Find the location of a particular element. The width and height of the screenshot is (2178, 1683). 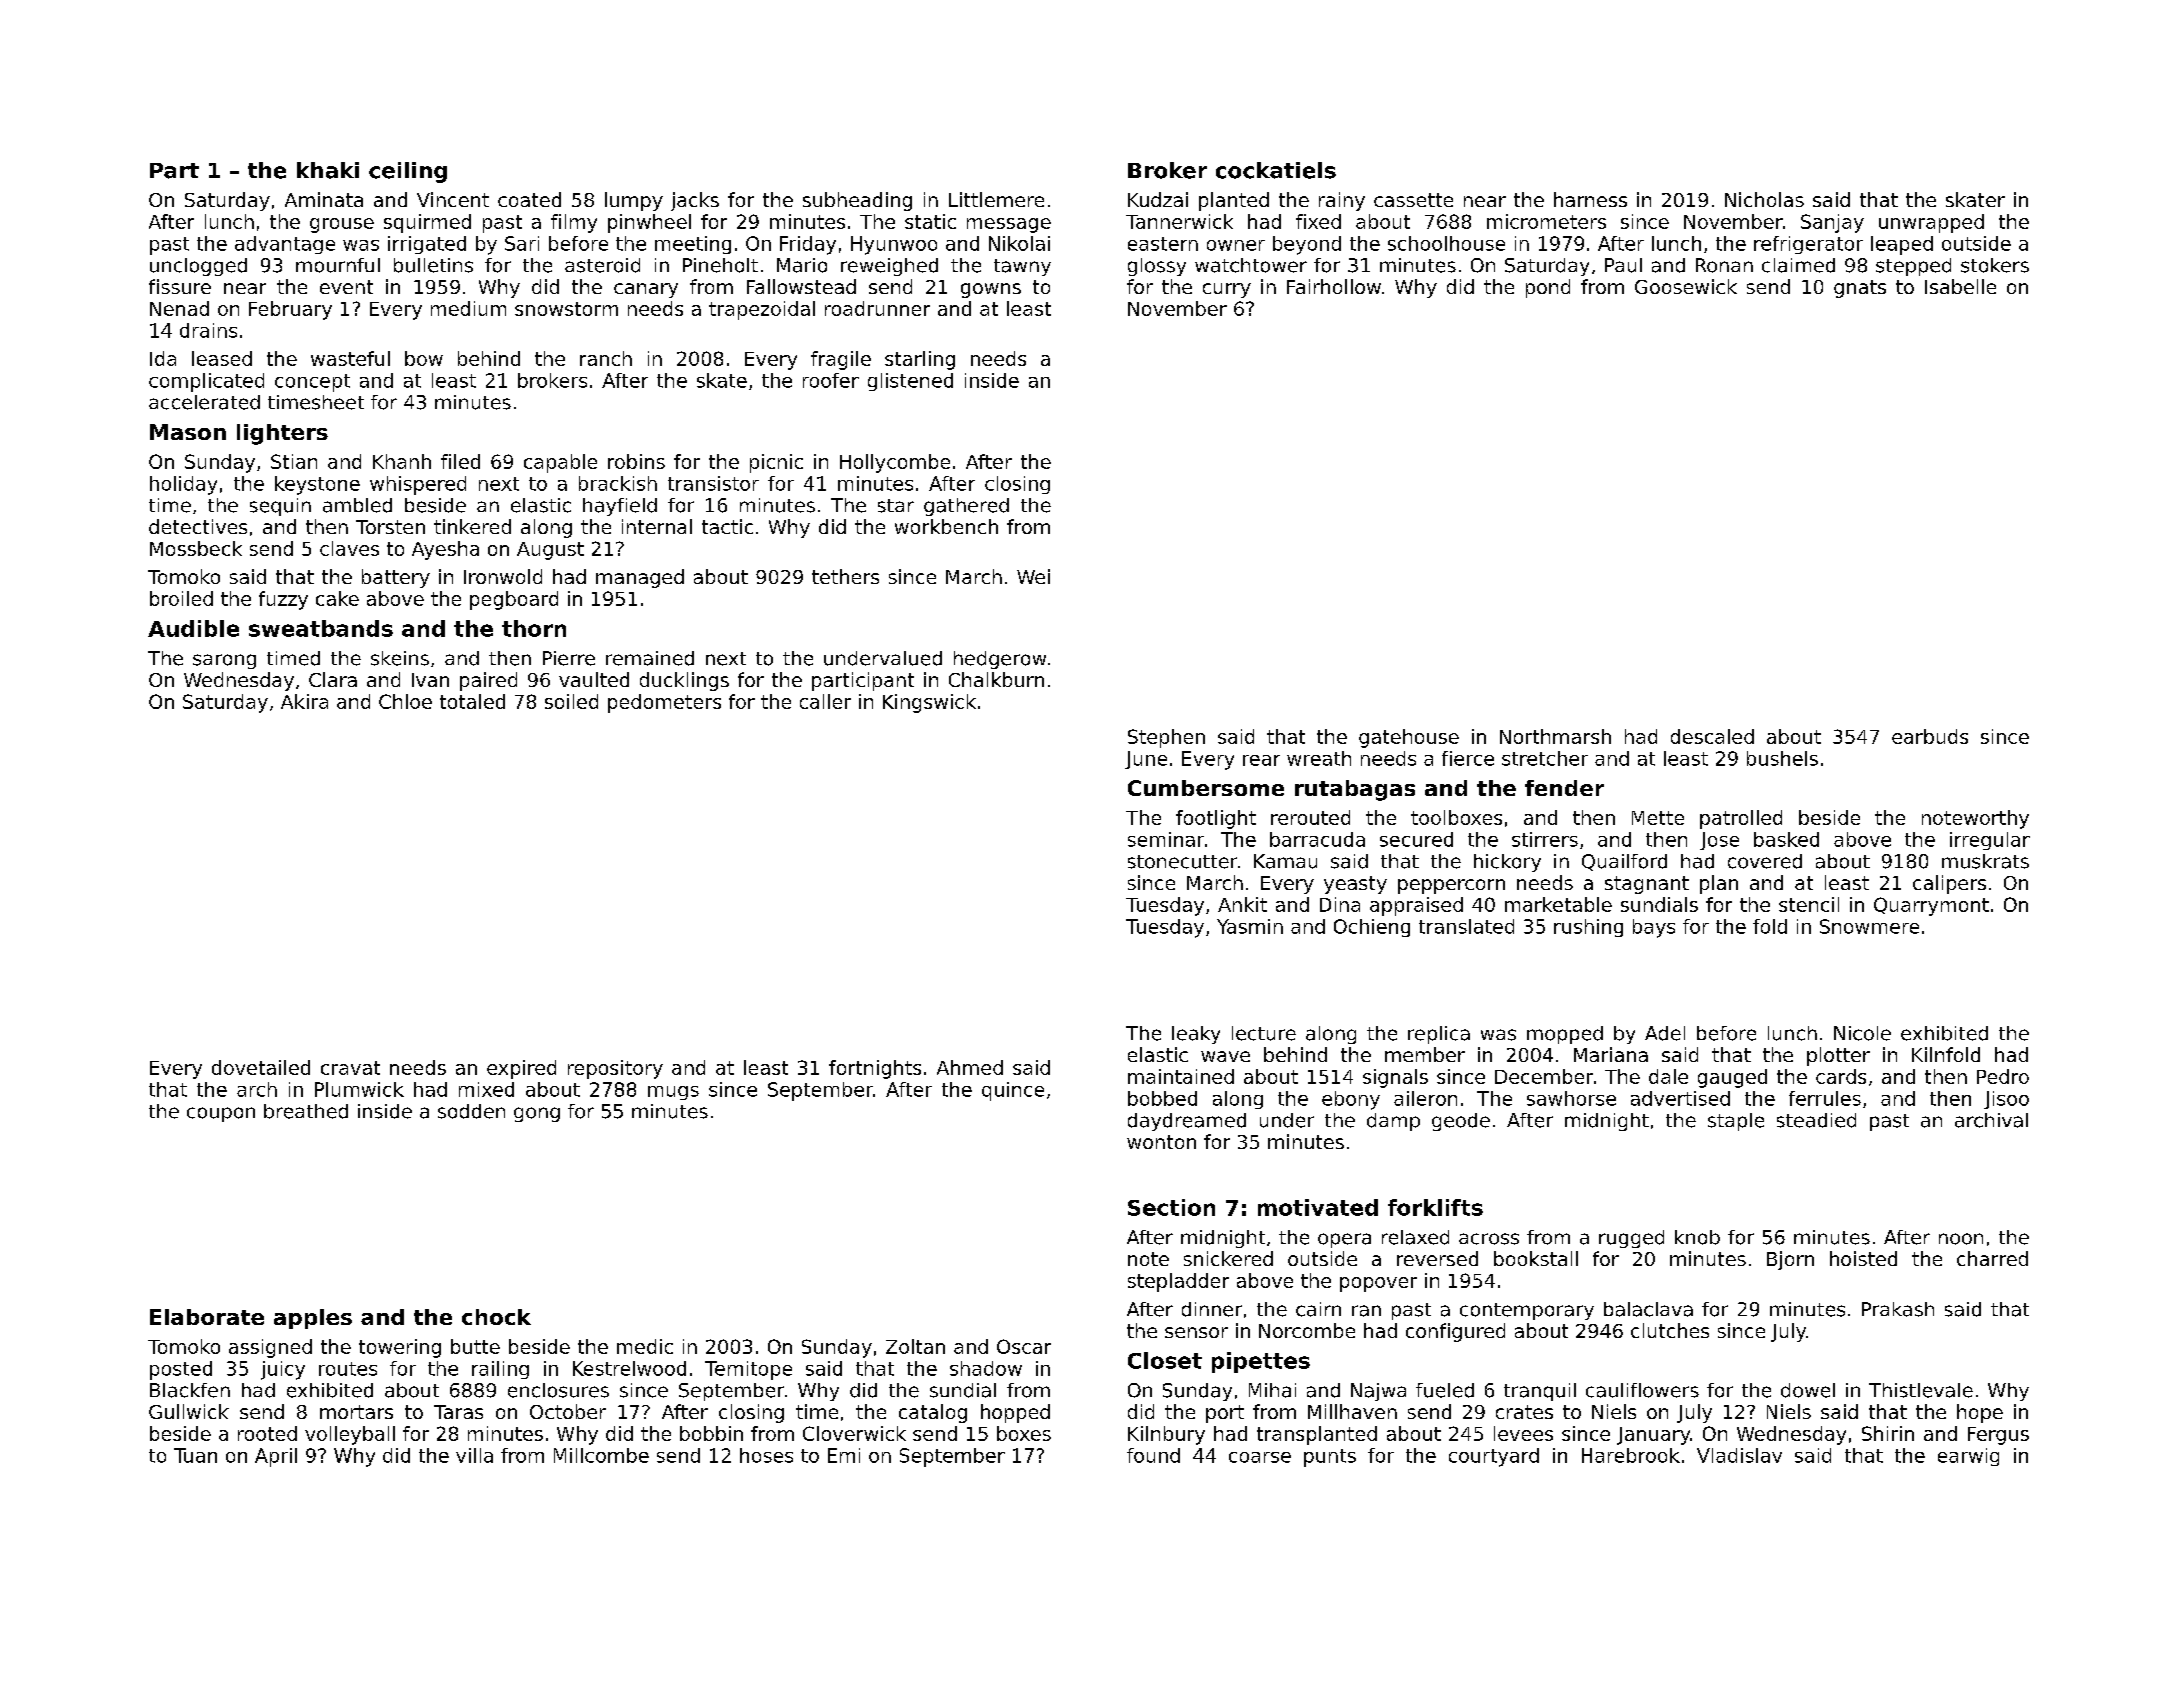

January is located at coordinates (1653, 1436).
